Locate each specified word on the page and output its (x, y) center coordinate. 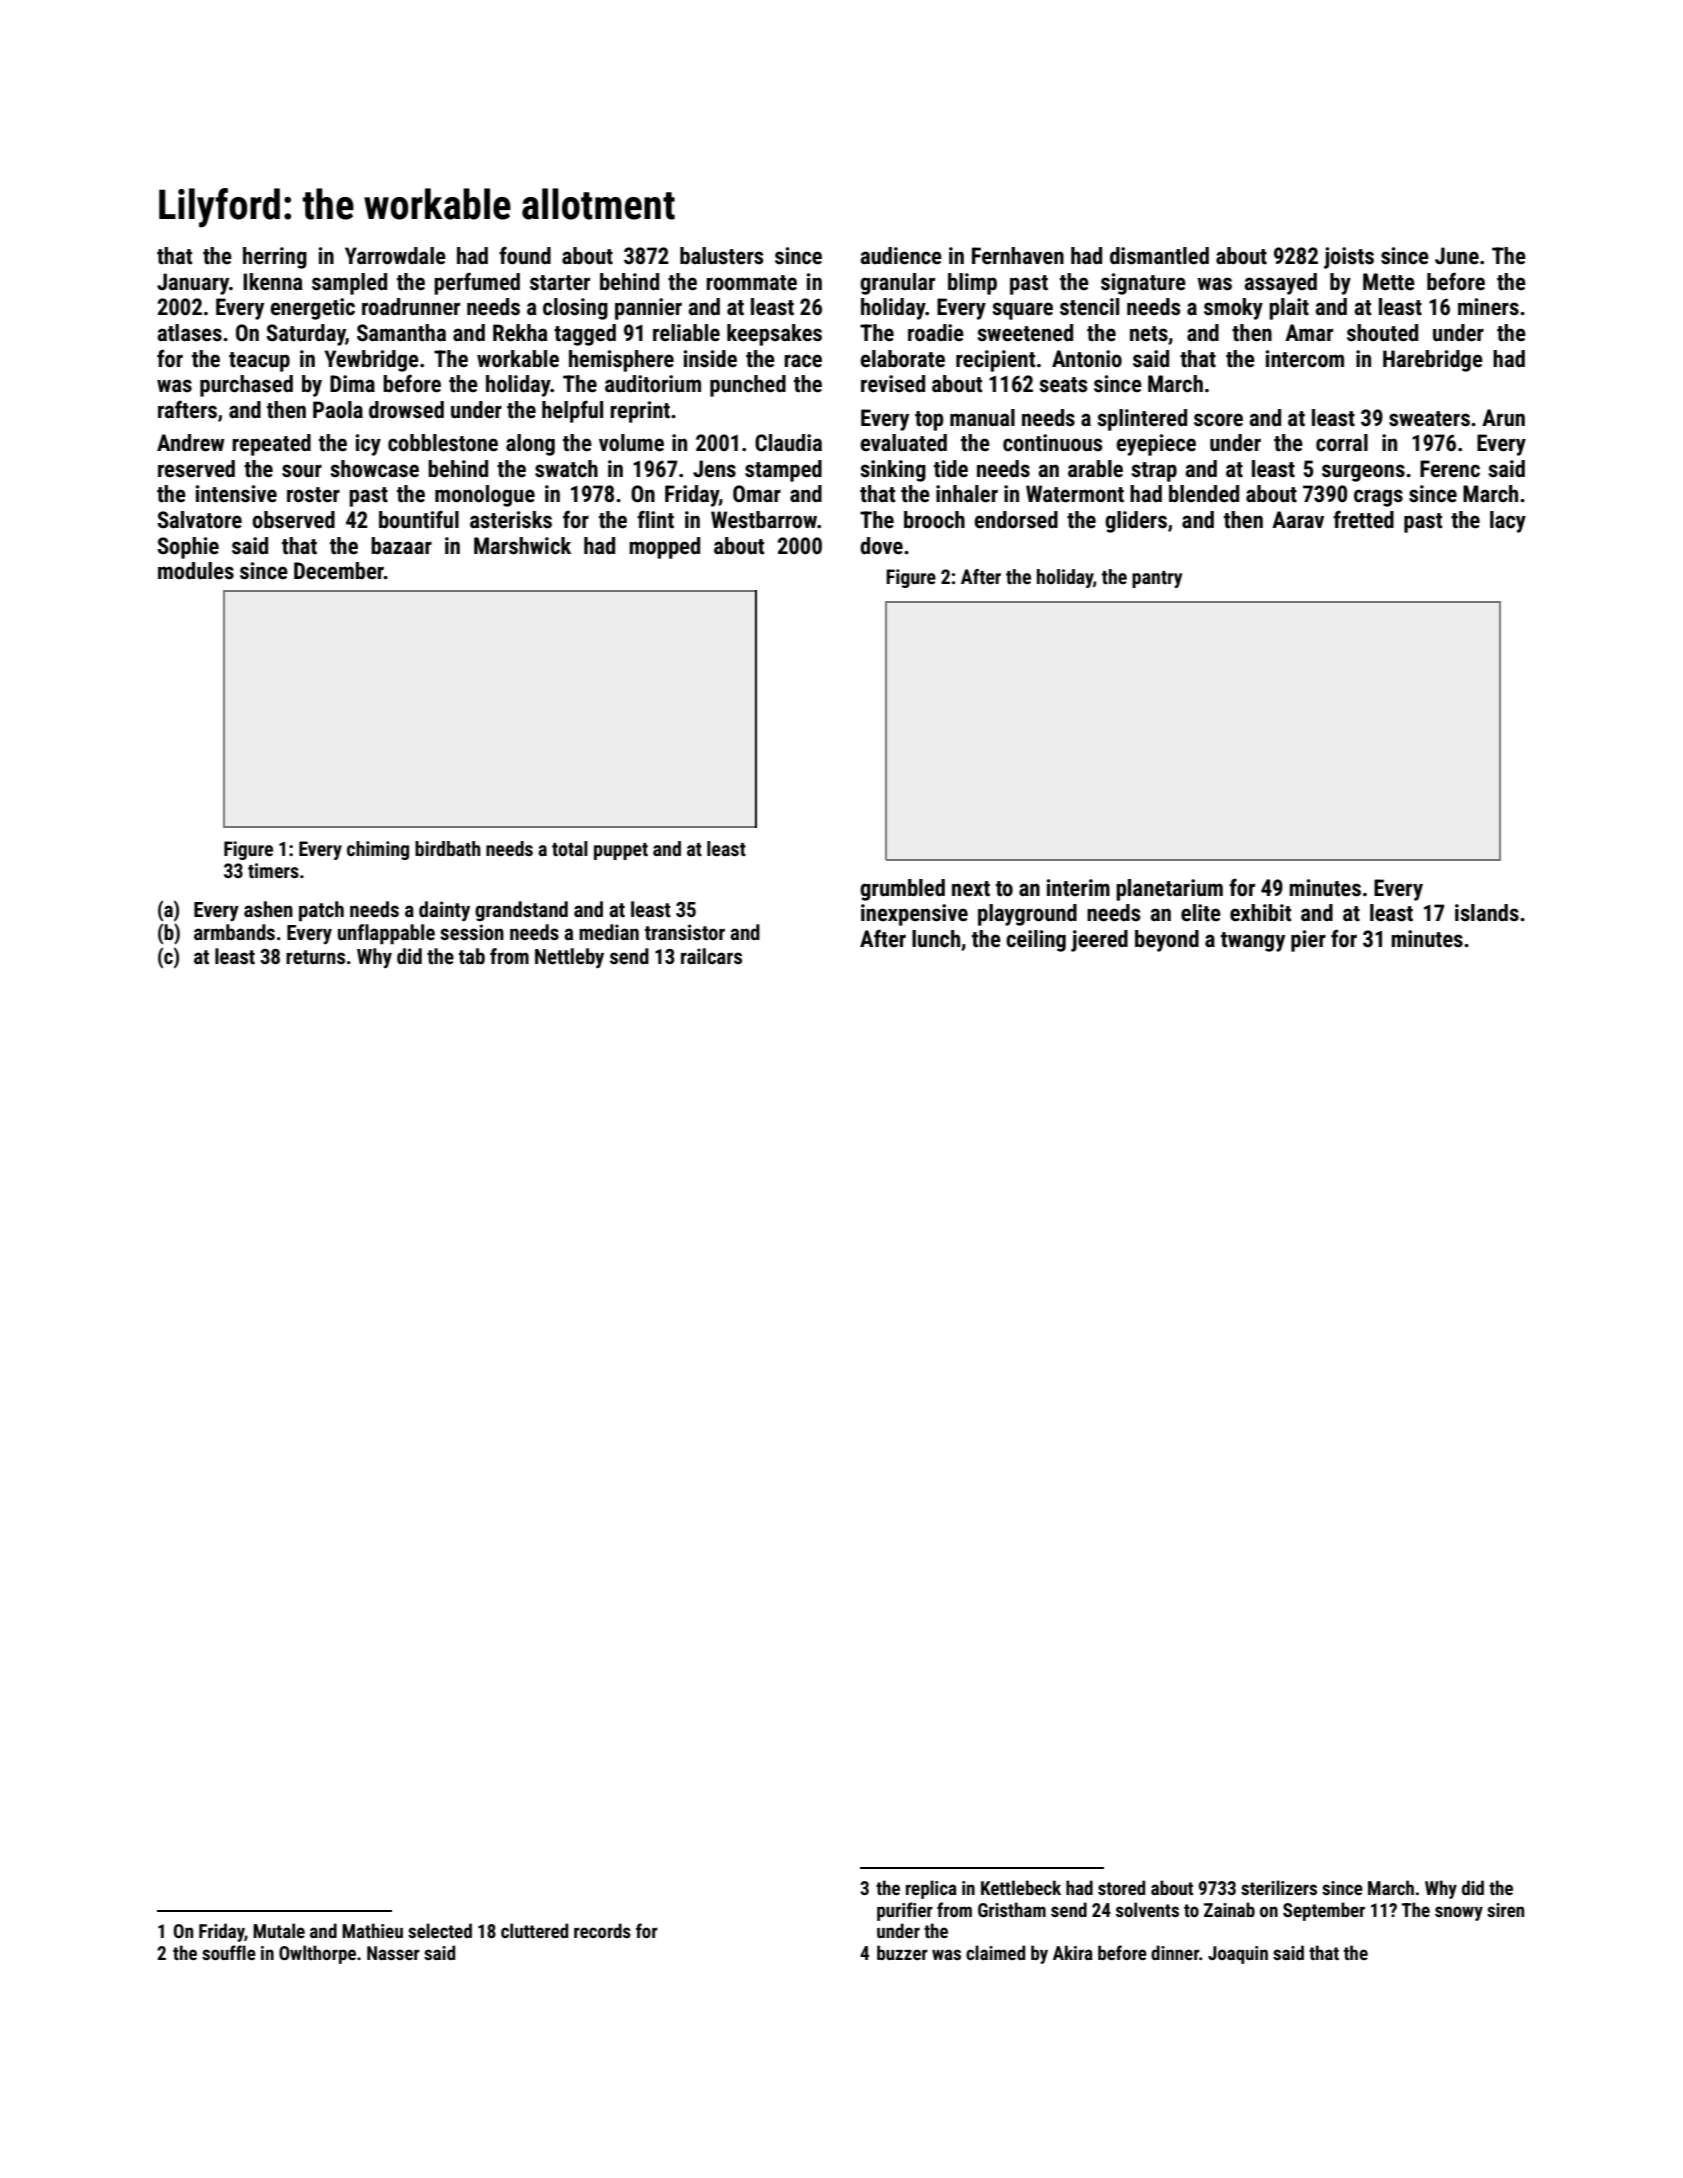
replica (931, 1889)
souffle (229, 1952)
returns (315, 957)
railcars (711, 956)
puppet (621, 851)
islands (1487, 913)
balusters (721, 256)
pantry (1157, 579)
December (339, 571)
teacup (259, 362)
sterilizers (1279, 1887)
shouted (1382, 333)
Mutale (279, 1930)
